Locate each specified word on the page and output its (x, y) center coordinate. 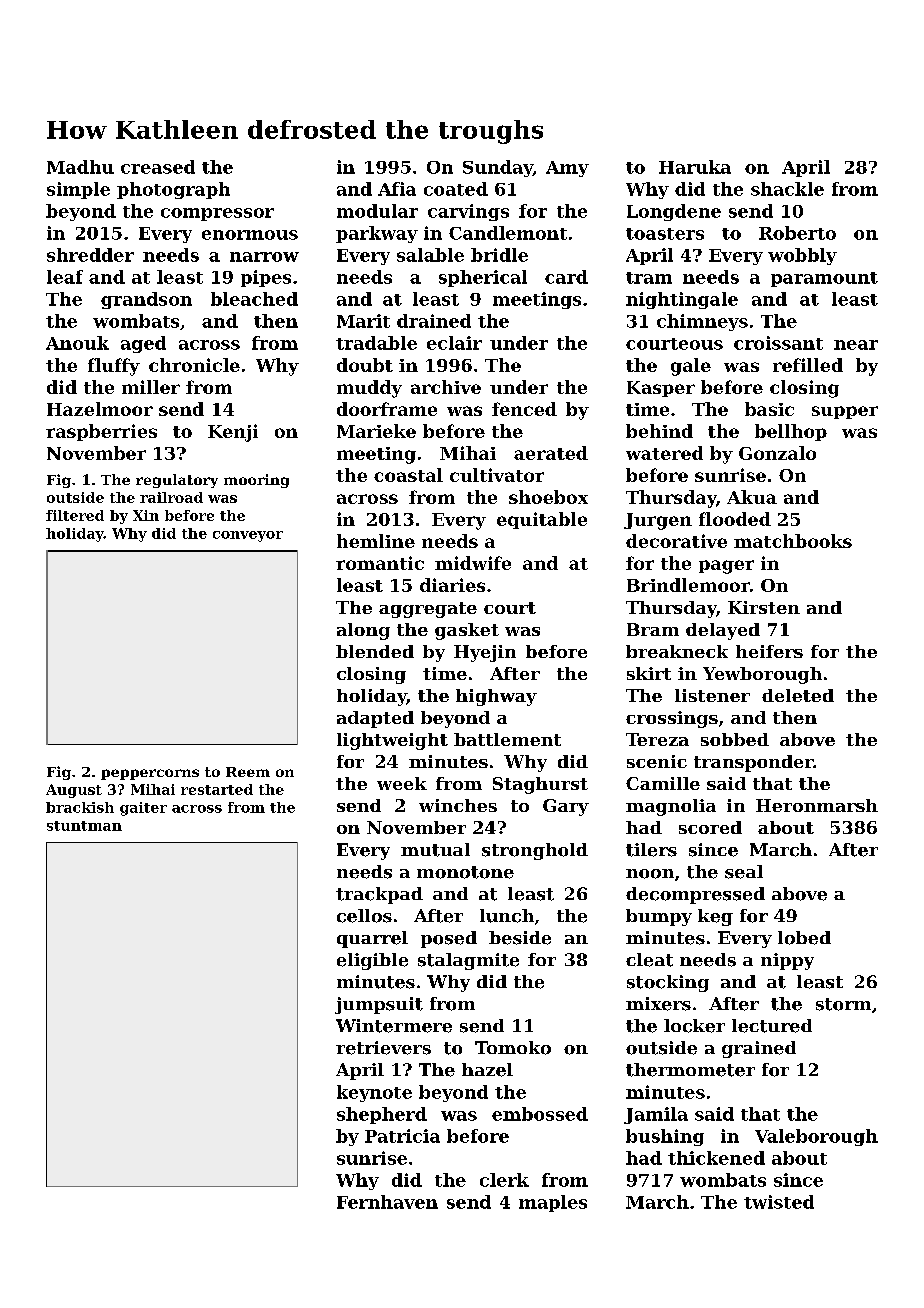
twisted (779, 1202)
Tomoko (513, 1048)
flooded (735, 519)
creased (158, 167)
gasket (467, 631)
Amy (567, 169)
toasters (665, 234)
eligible (372, 961)
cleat (649, 960)
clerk (504, 1180)
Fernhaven (387, 1202)
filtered (75, 515)
